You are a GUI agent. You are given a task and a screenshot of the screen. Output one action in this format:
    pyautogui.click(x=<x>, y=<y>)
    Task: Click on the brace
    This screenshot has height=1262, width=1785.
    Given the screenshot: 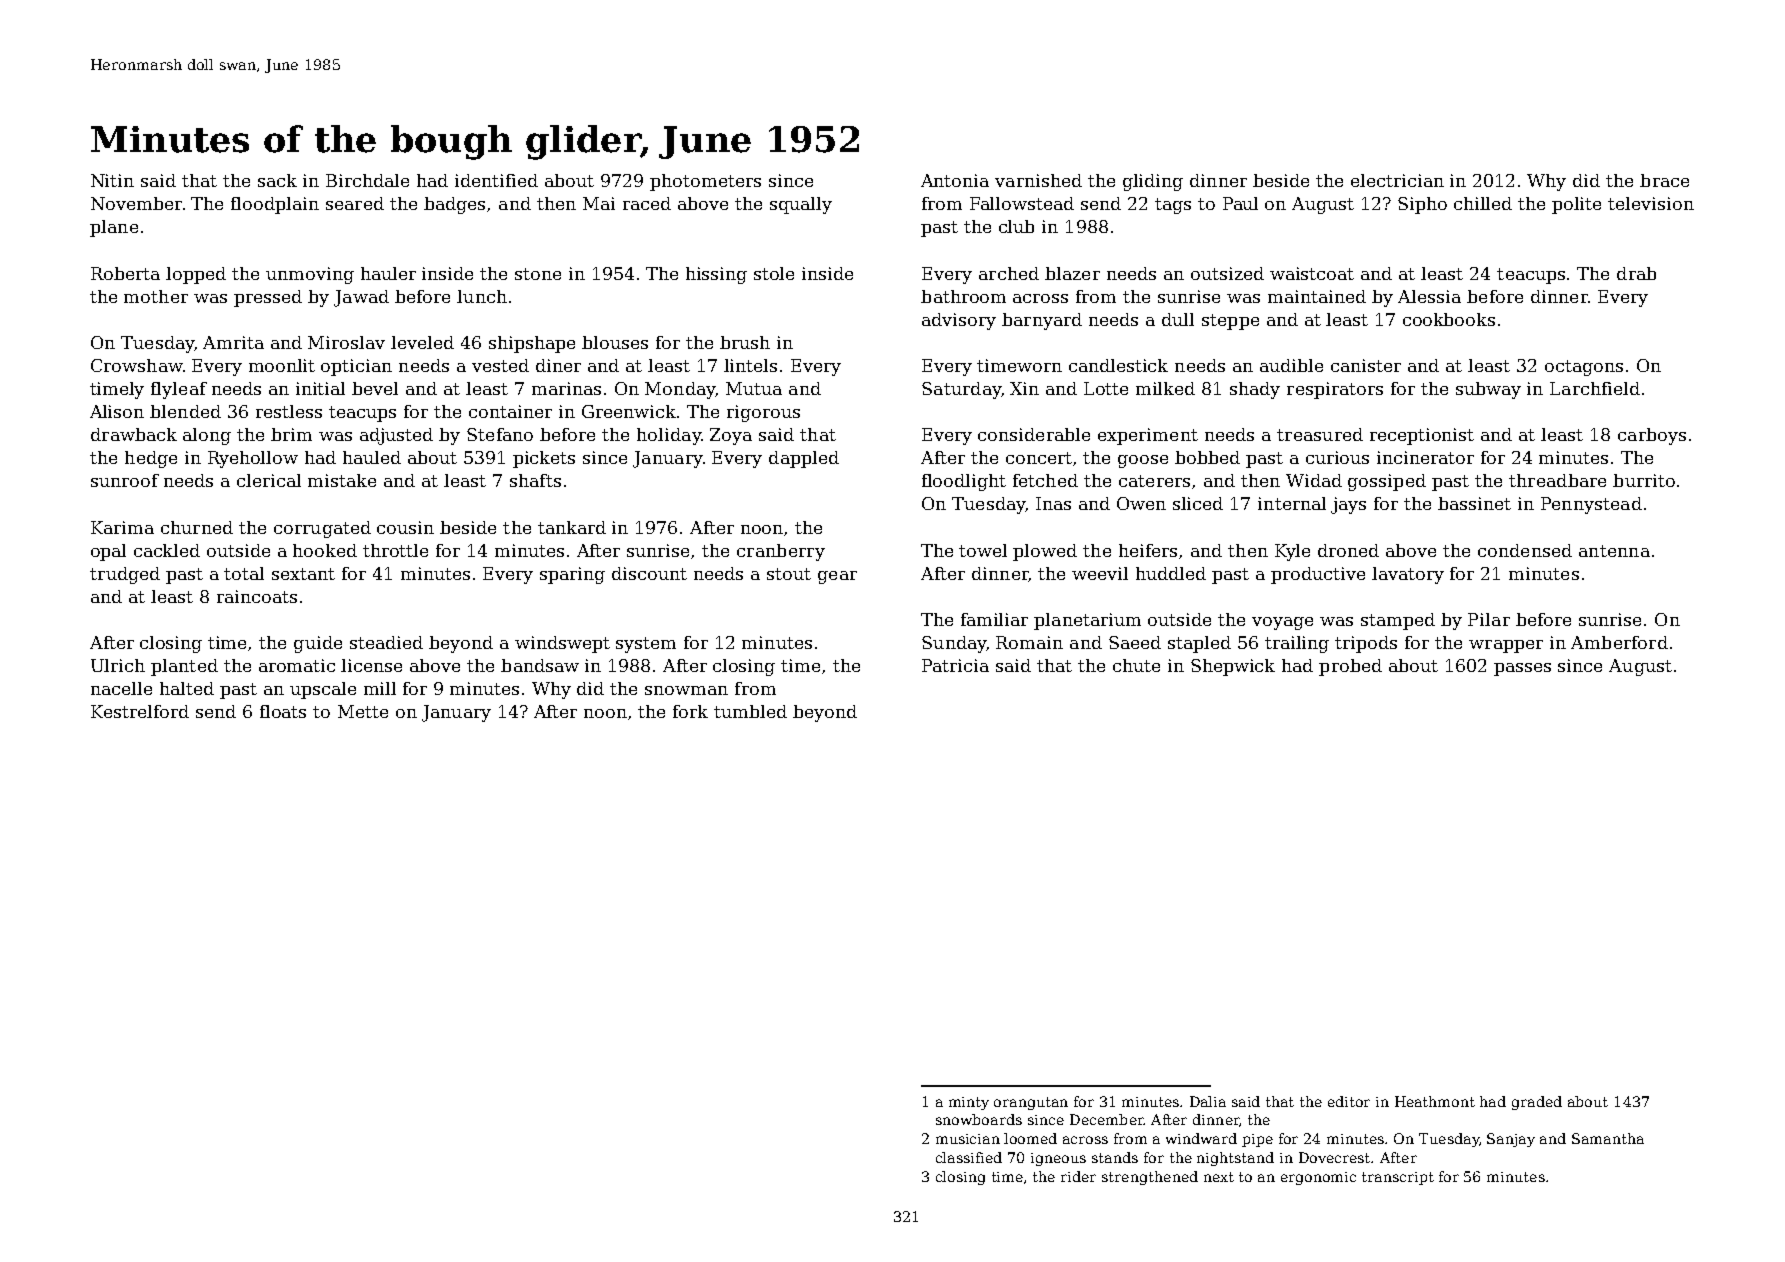 What is the action you would take?
    pyautogui.click(x=1664, y=180)
